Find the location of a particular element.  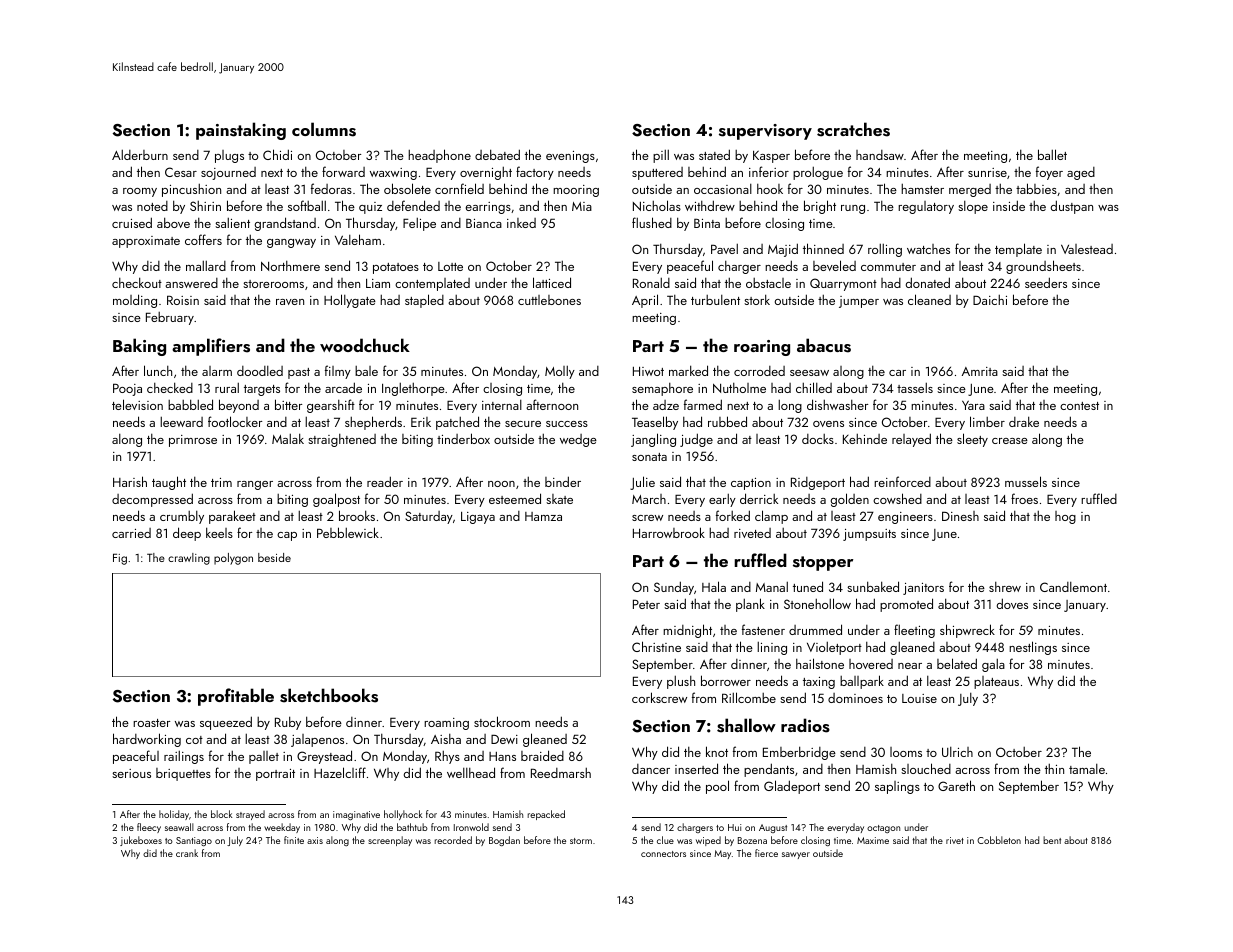

evenings is located at coordinates (570, 157).
